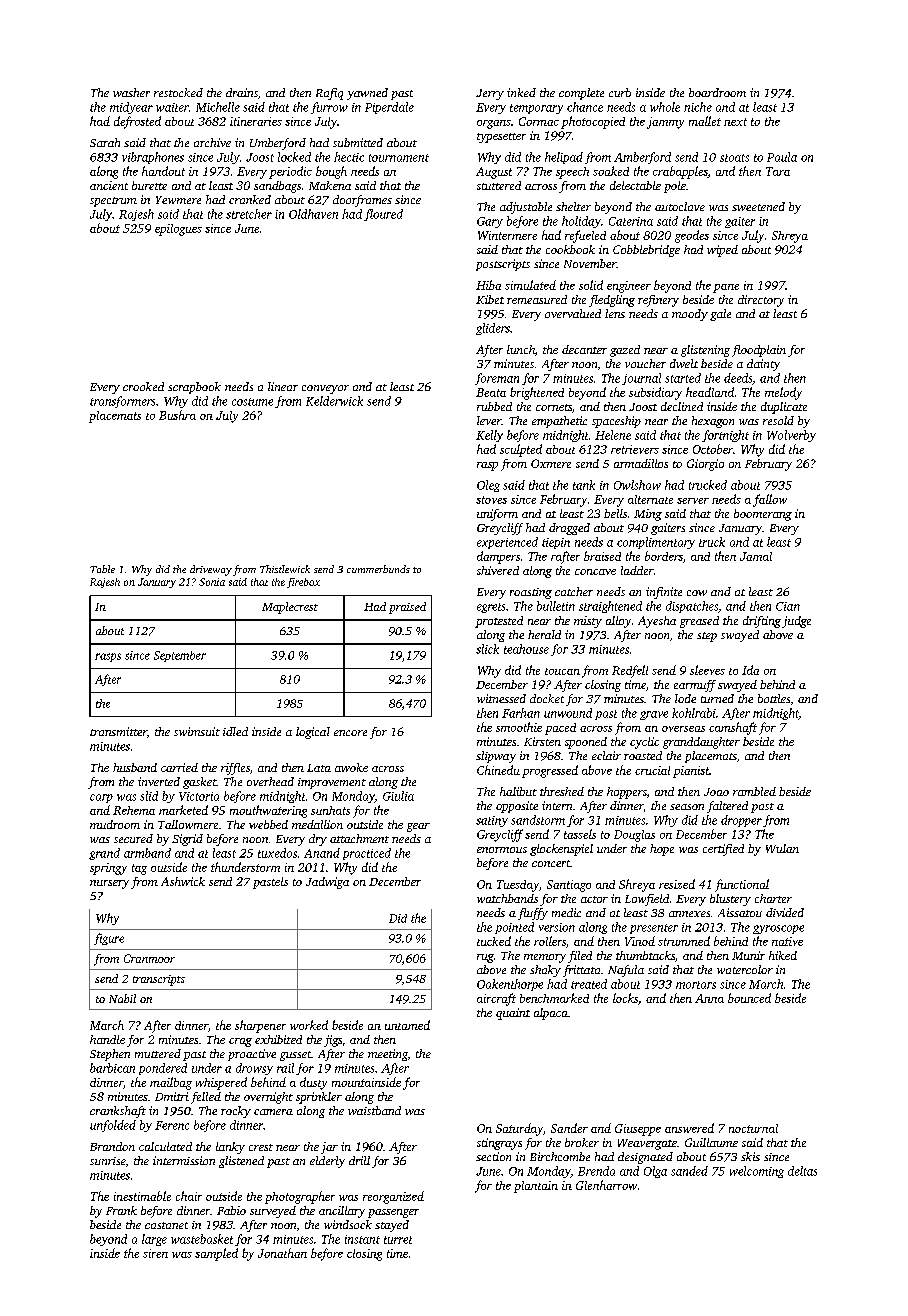 This page has width=908, height=1316. I want to click on curb, so click(620, 92).
